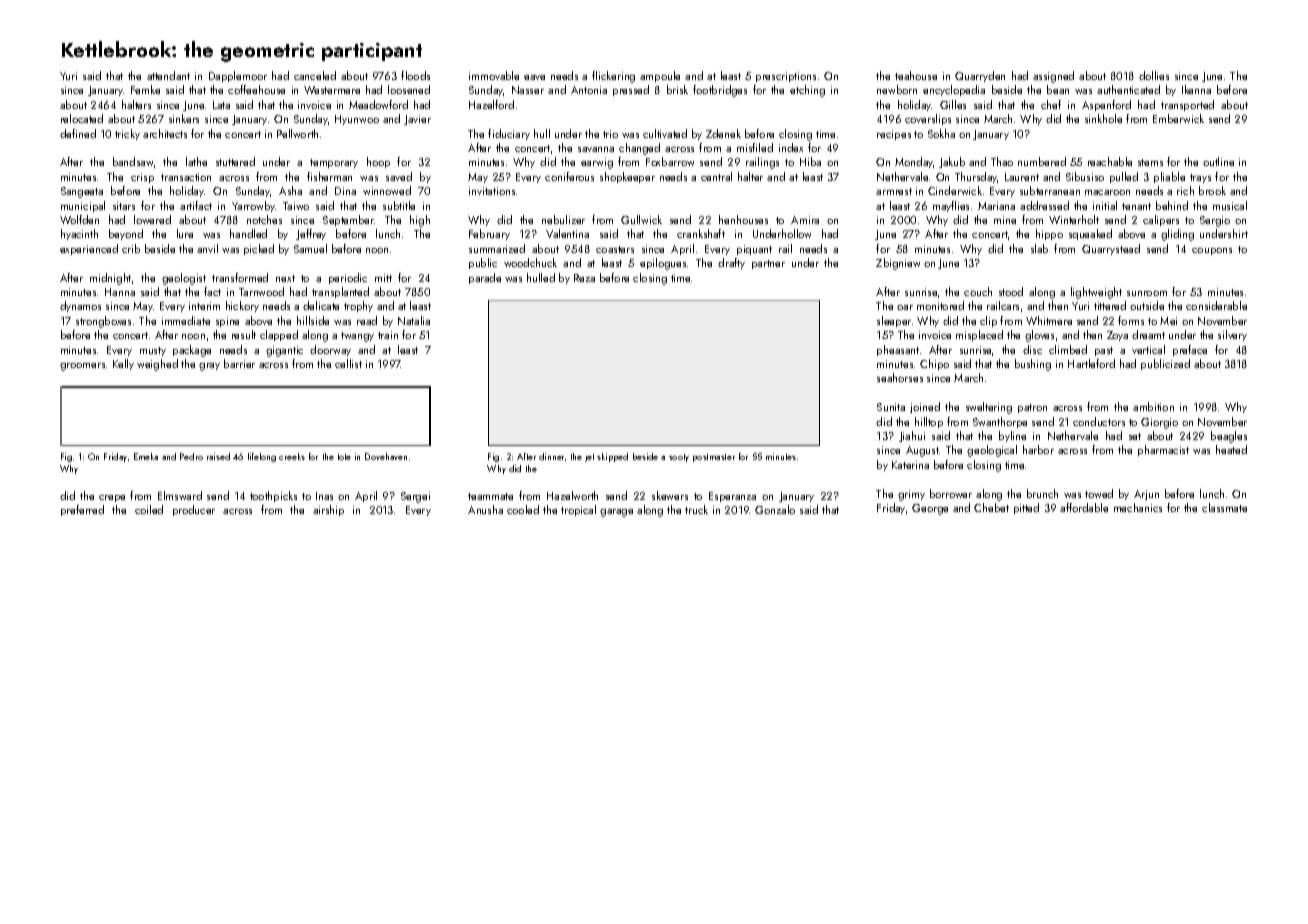 The image size is (1308, 924). I want to click on mine, so click(1005, 220).
